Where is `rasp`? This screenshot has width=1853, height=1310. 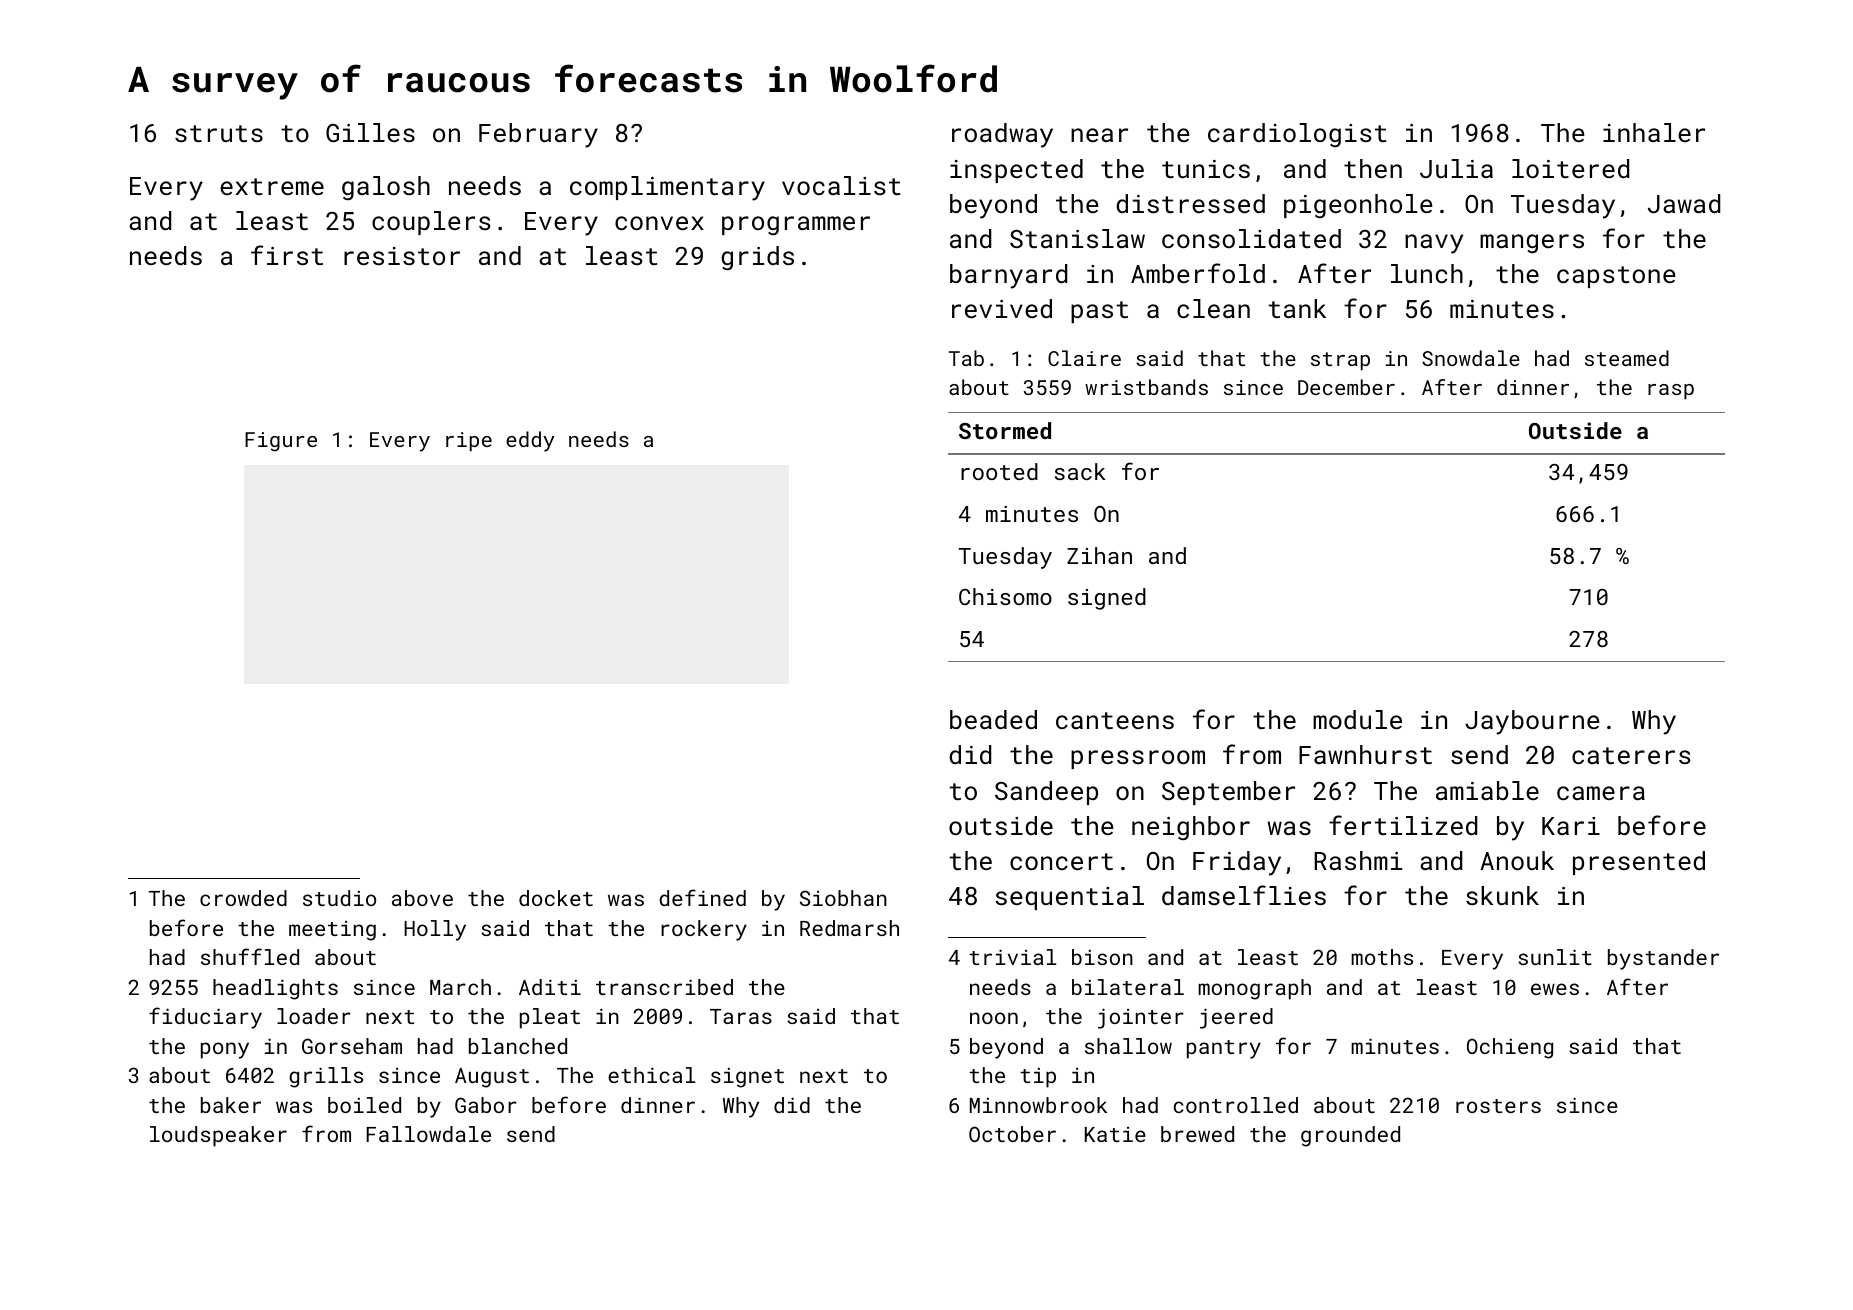 rasp is located at coordinates (1671, 391).
